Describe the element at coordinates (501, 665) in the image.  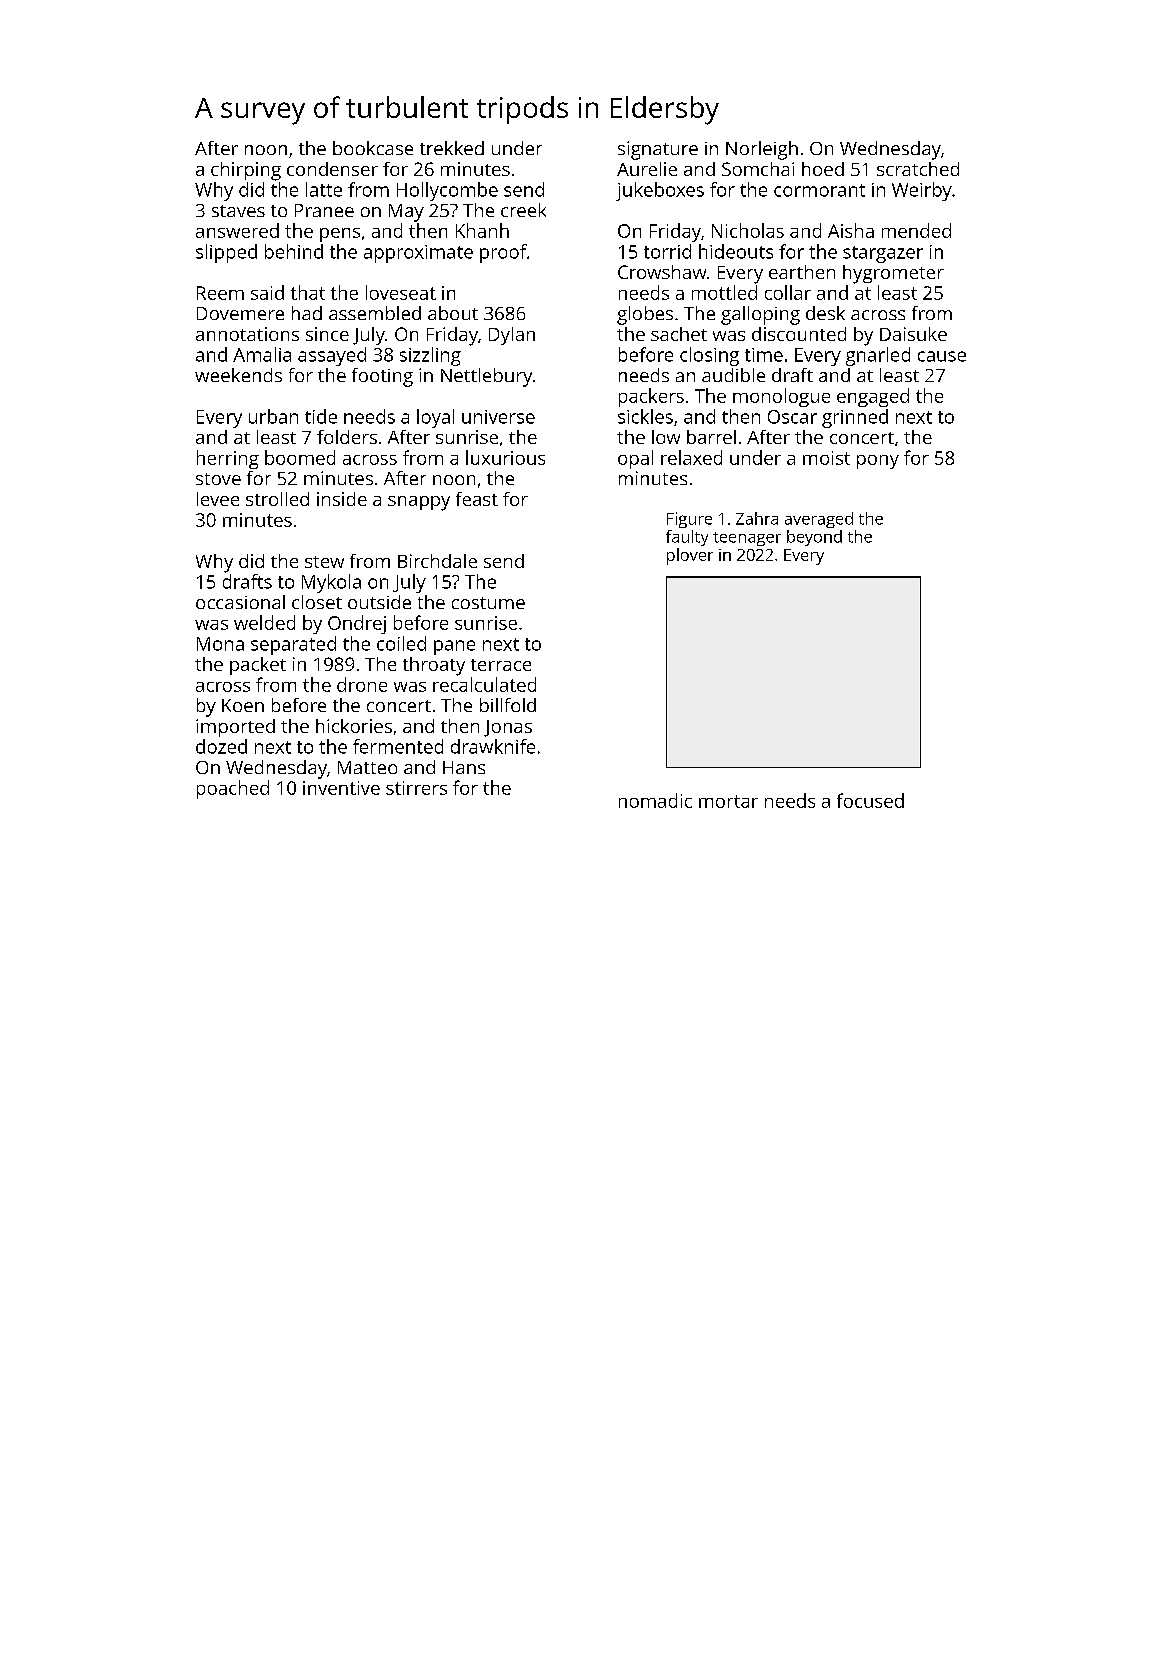
I see `terrace` at that location.
